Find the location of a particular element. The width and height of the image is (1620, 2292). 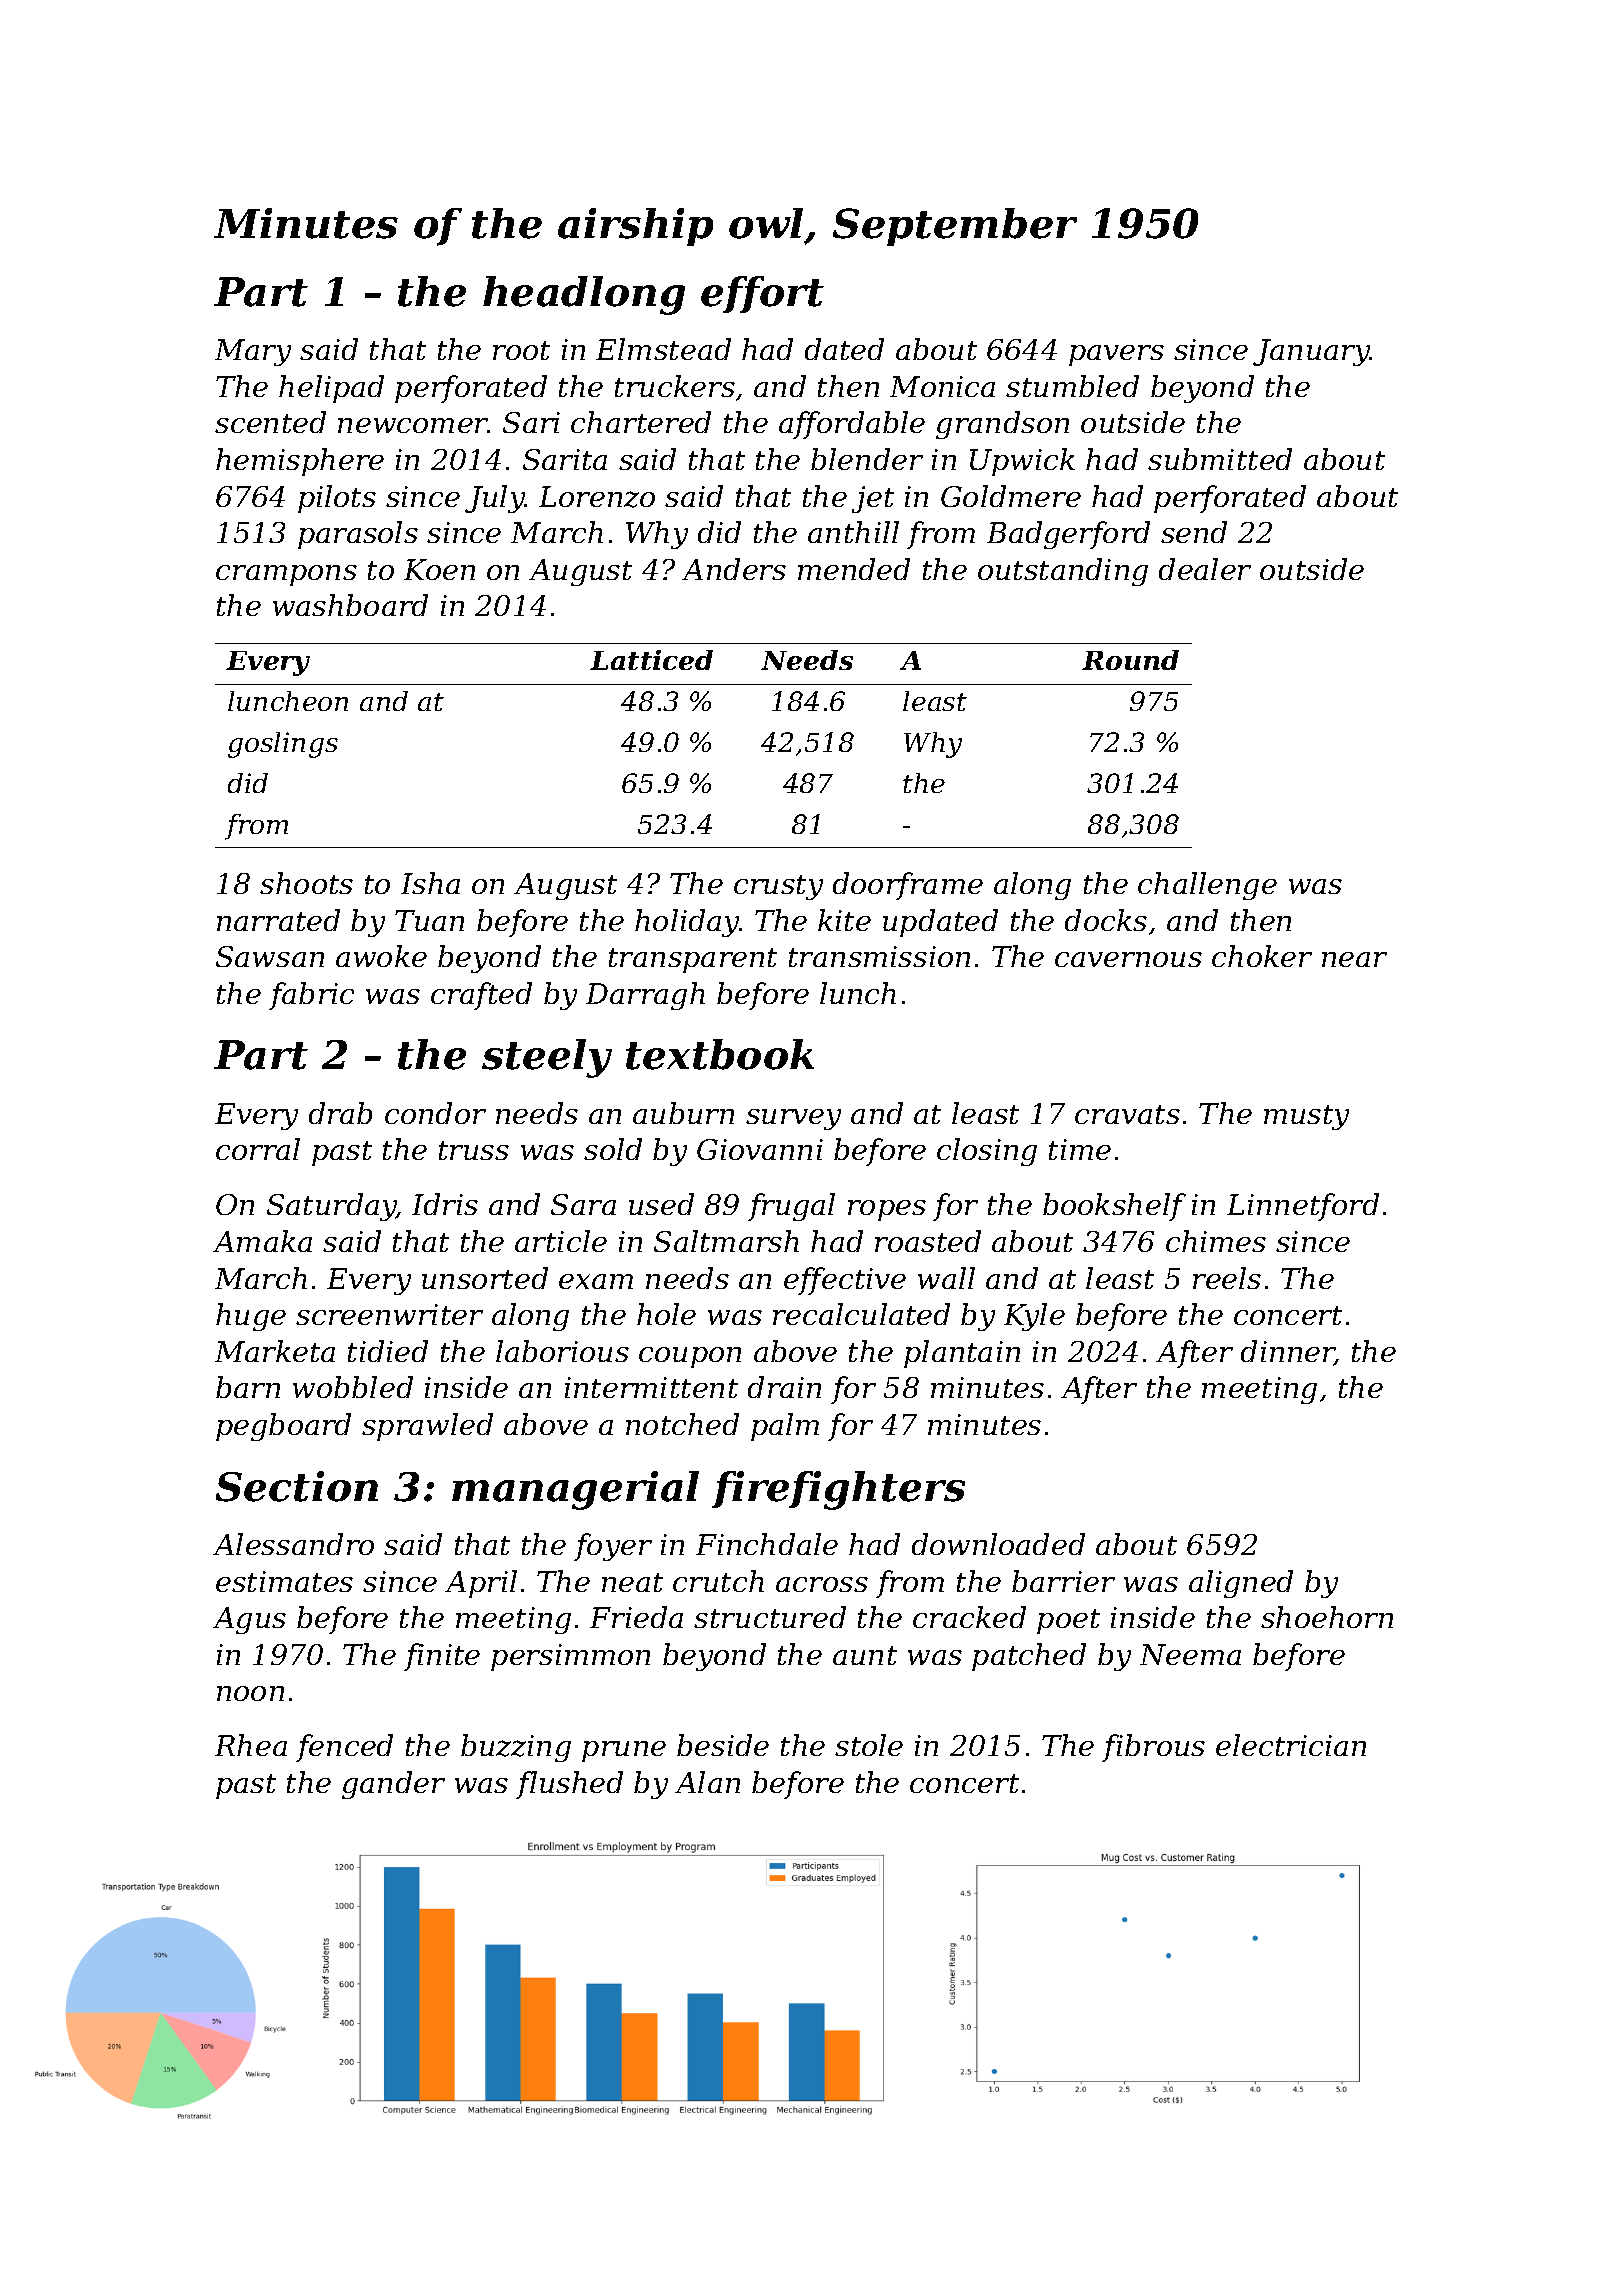

aligned is located at coordinates (1241, 1584).
